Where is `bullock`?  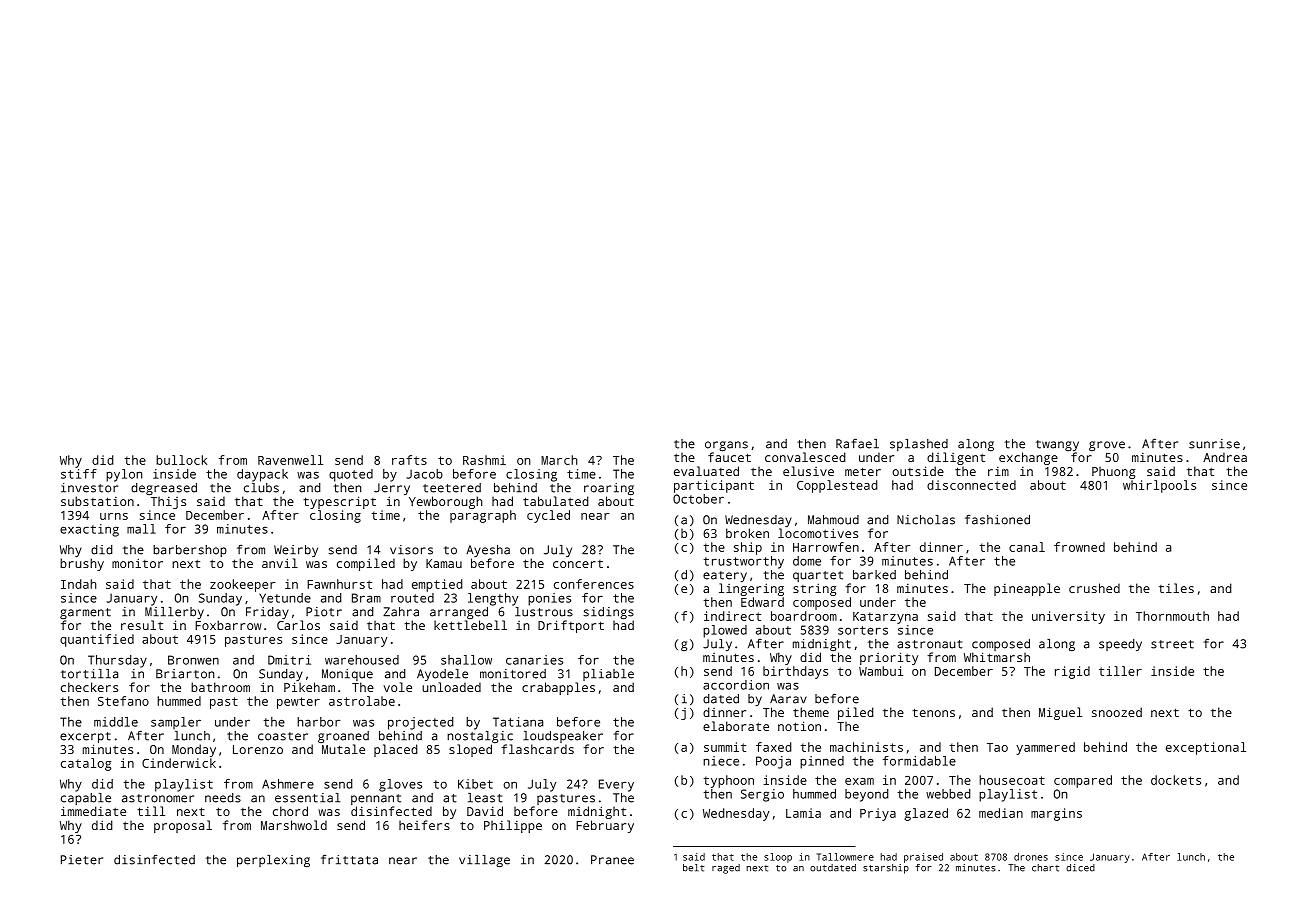 bullock is located at coordinates (181, 460).
